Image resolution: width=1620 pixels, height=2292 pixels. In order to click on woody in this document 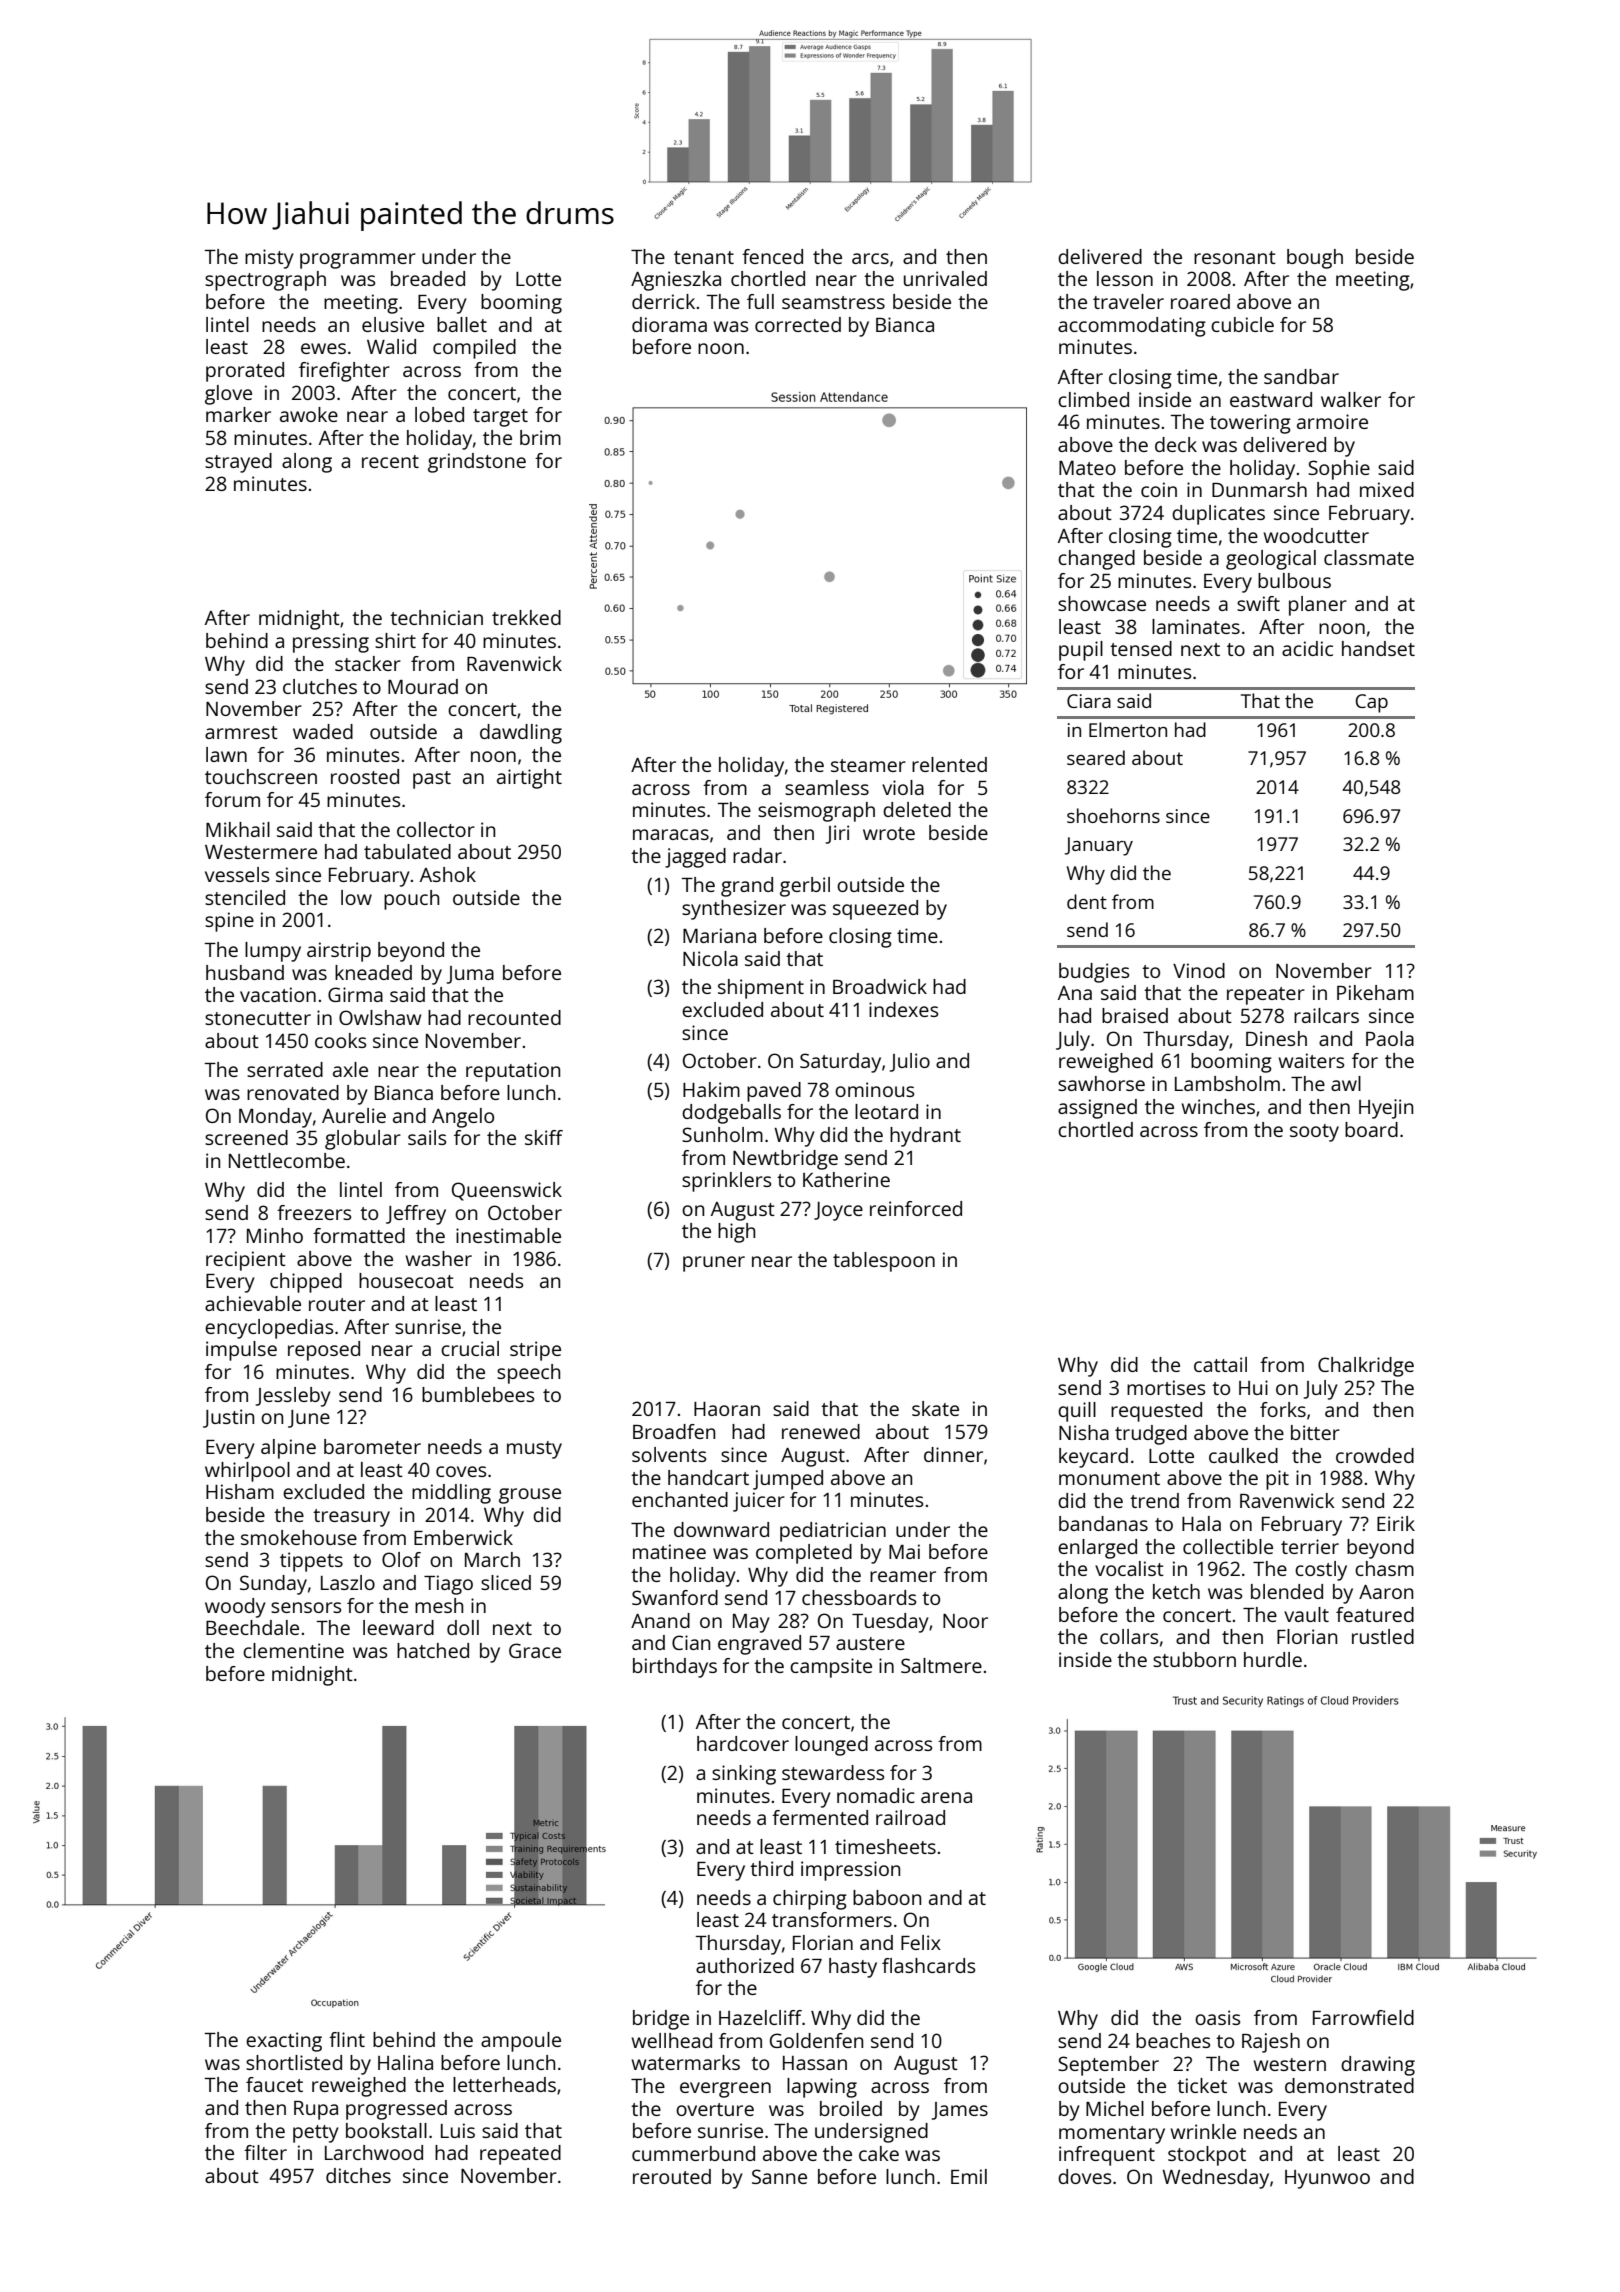, I will do `click(235, 1608)`.
